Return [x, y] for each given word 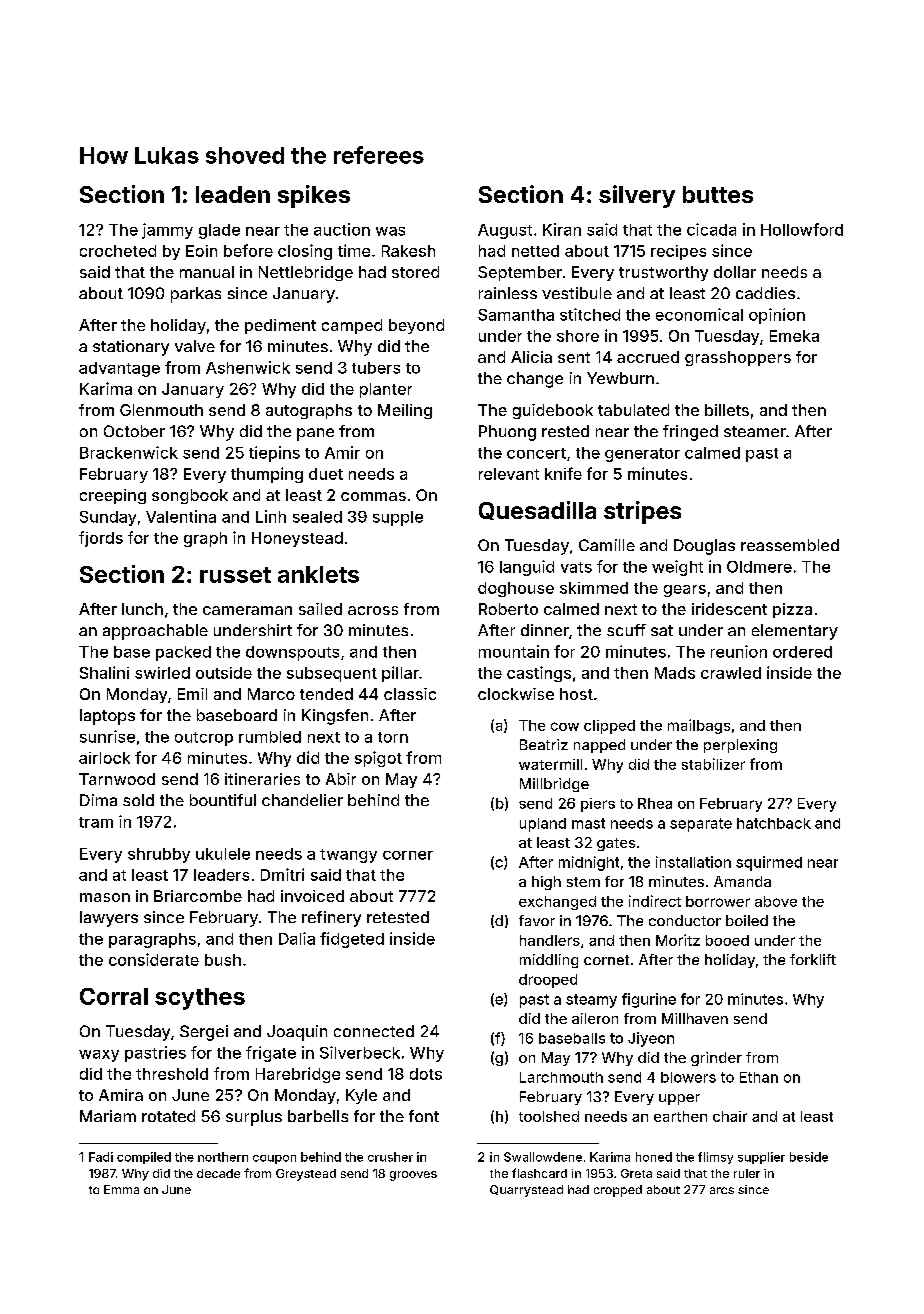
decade [218, 1173]
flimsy [715, 1158]
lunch [142, 609]
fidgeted [352, 940]
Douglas [704, 547]
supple [398, 518]
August [505, 231]
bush [223, 960]
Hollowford [802, 229]
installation [693, 862]
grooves [413, 1176]
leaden [233, 194]
